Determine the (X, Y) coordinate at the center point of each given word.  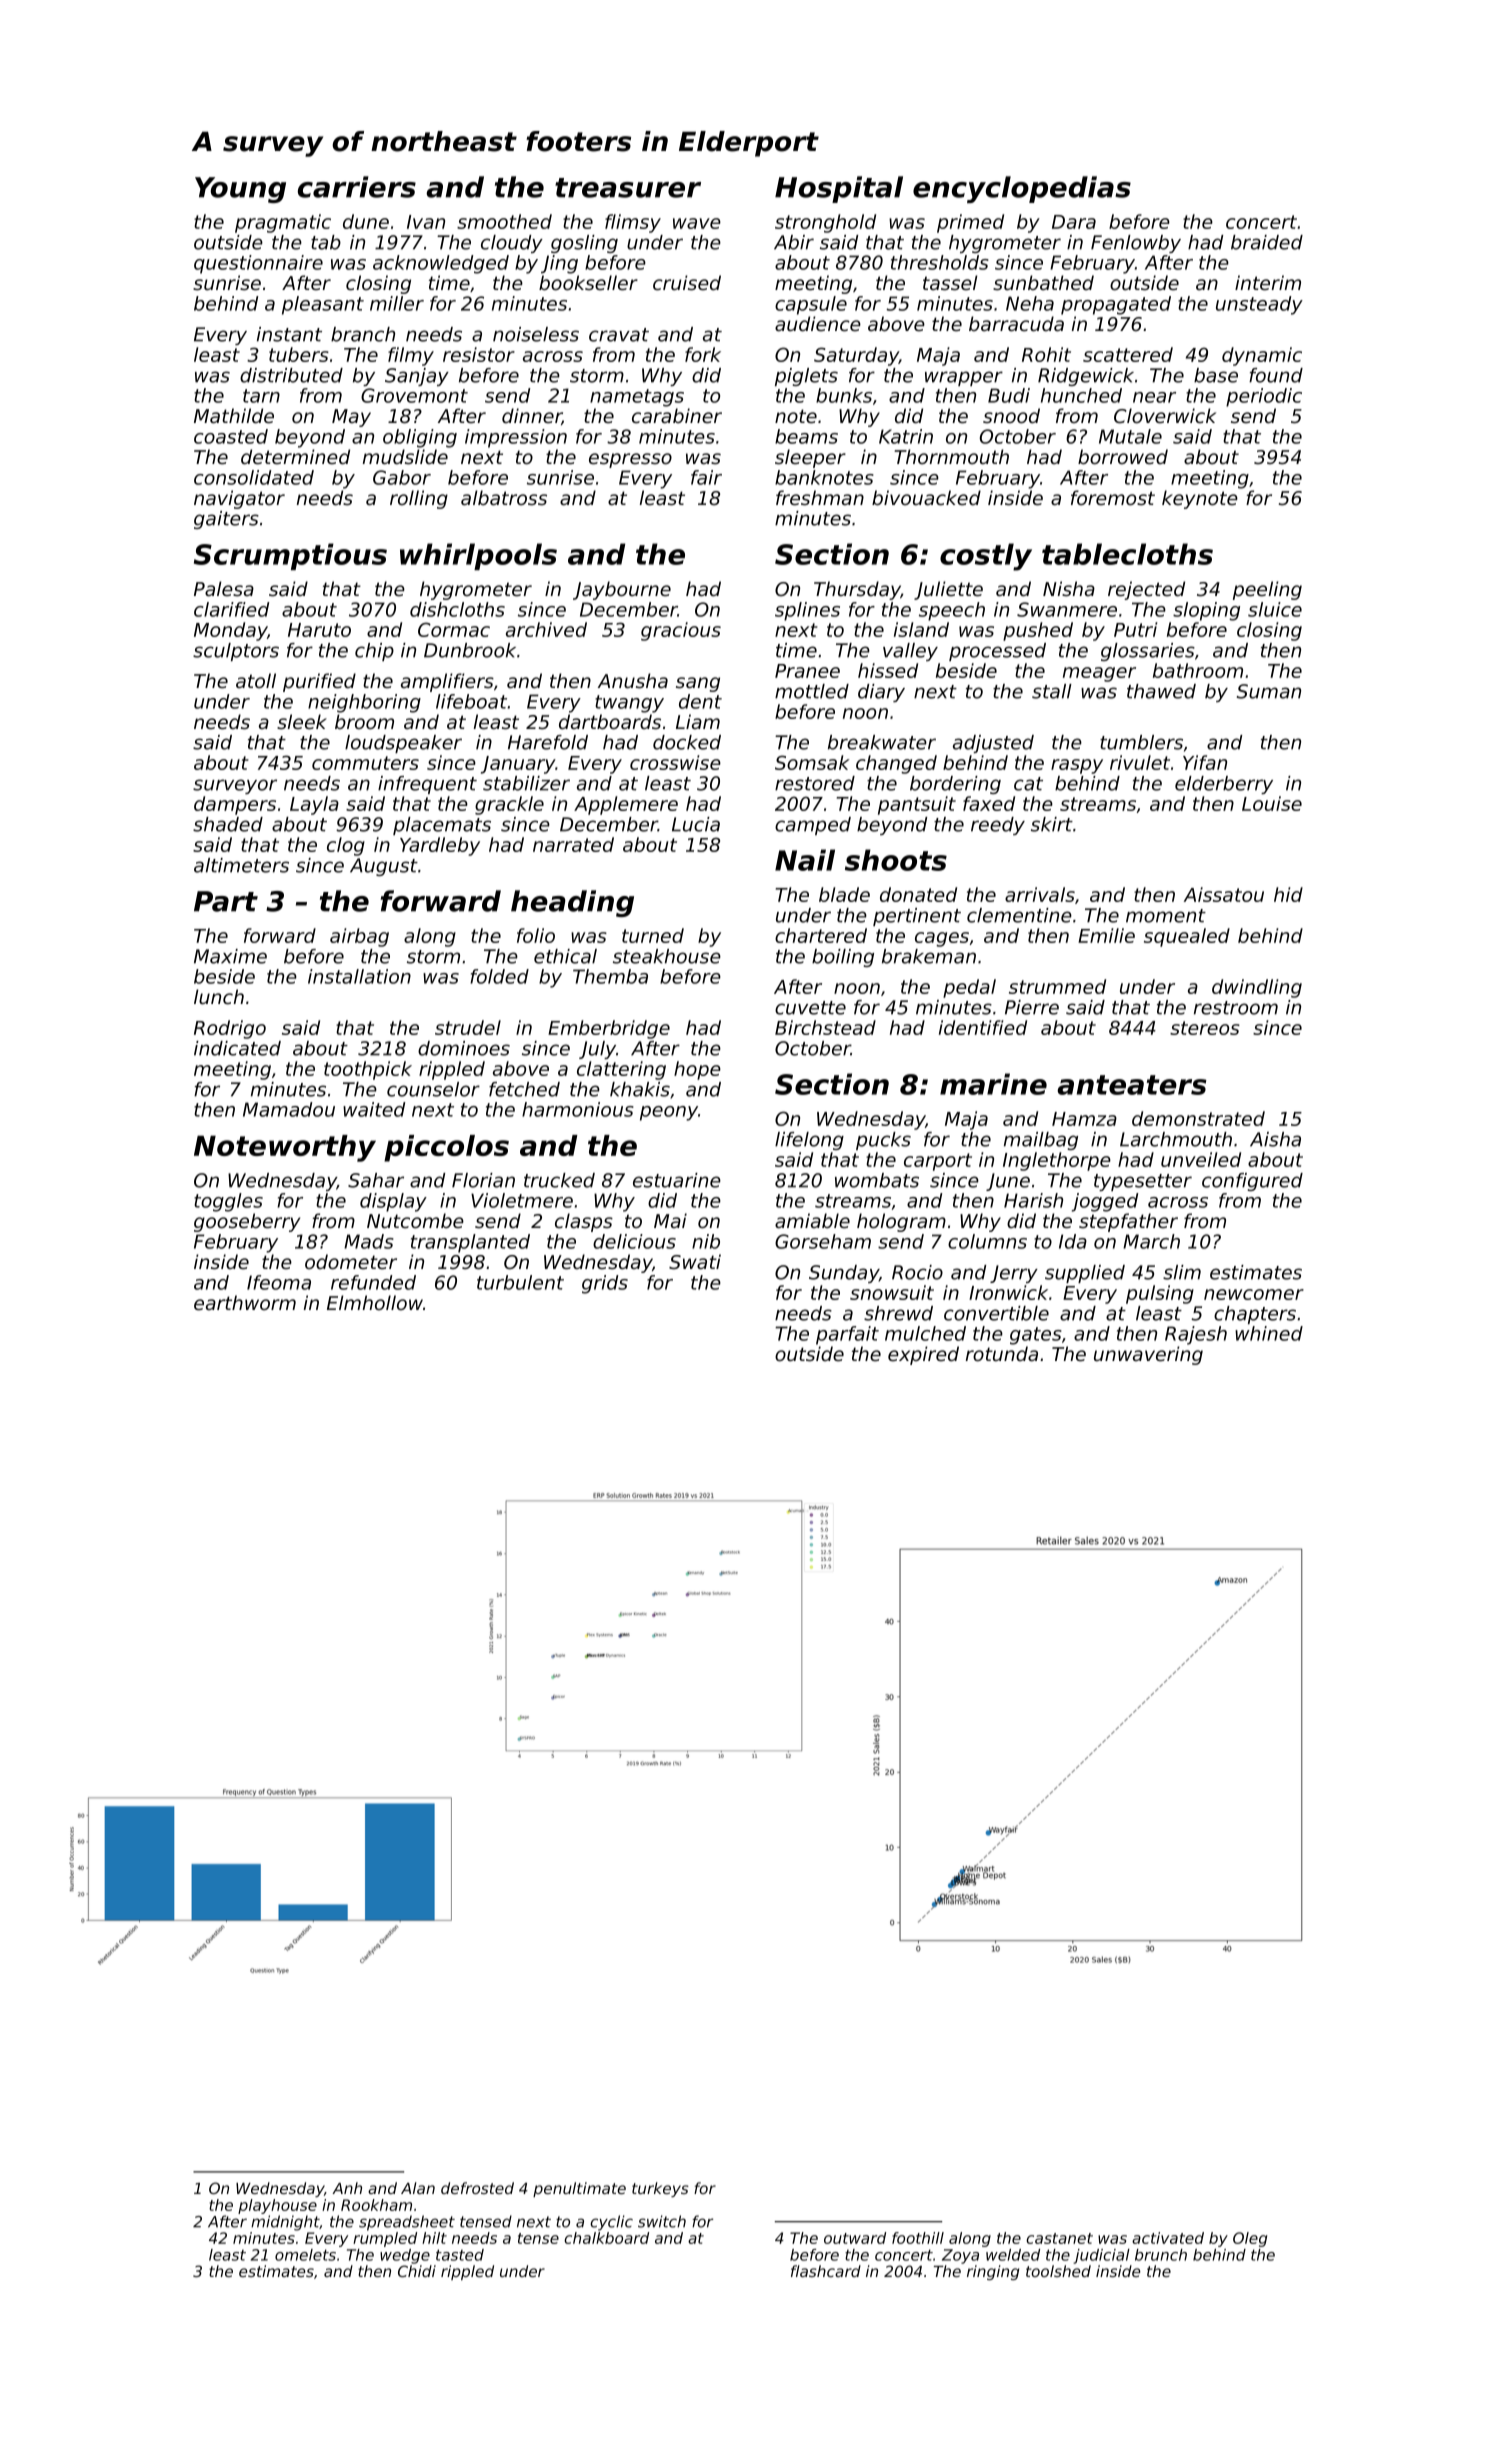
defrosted (477, 2188)
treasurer (628, 188)
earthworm (245, 1303)
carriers (357, 187)
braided (1267, 242)
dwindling (1257, 988)
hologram (901, 1222)
